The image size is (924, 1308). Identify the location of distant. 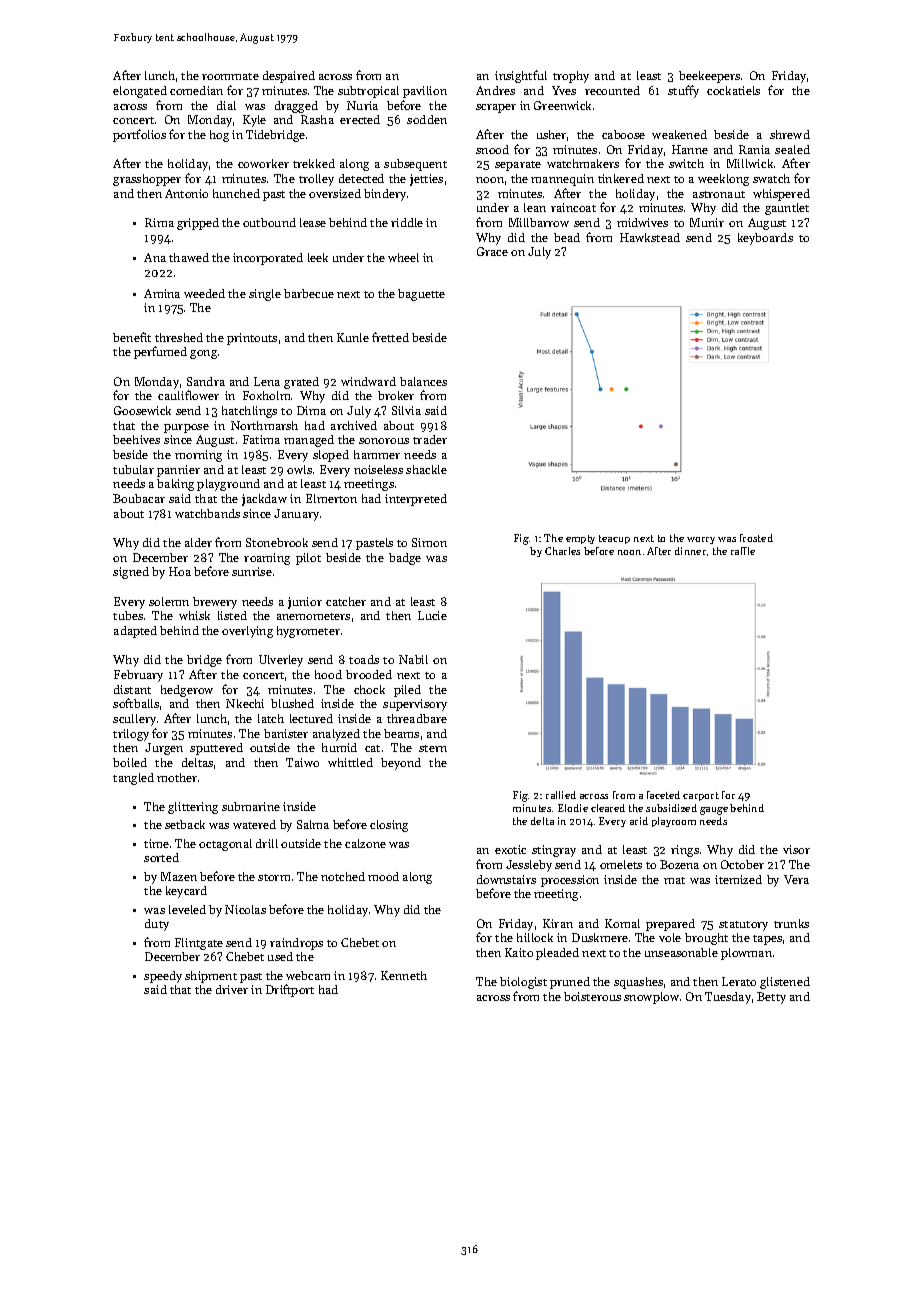
(132, 689).
